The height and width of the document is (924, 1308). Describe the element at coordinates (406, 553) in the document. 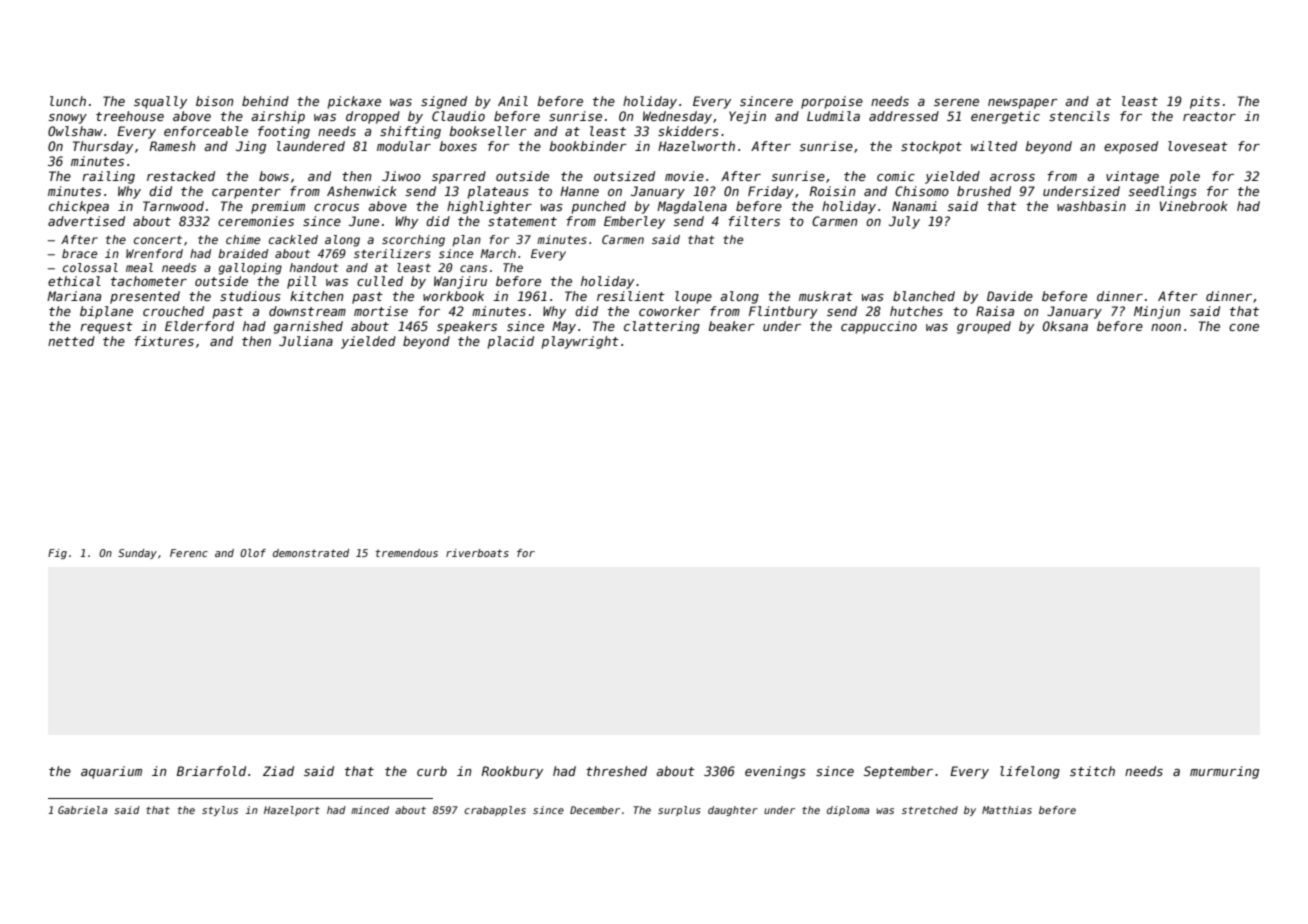

I see `tremendous` at that location.
